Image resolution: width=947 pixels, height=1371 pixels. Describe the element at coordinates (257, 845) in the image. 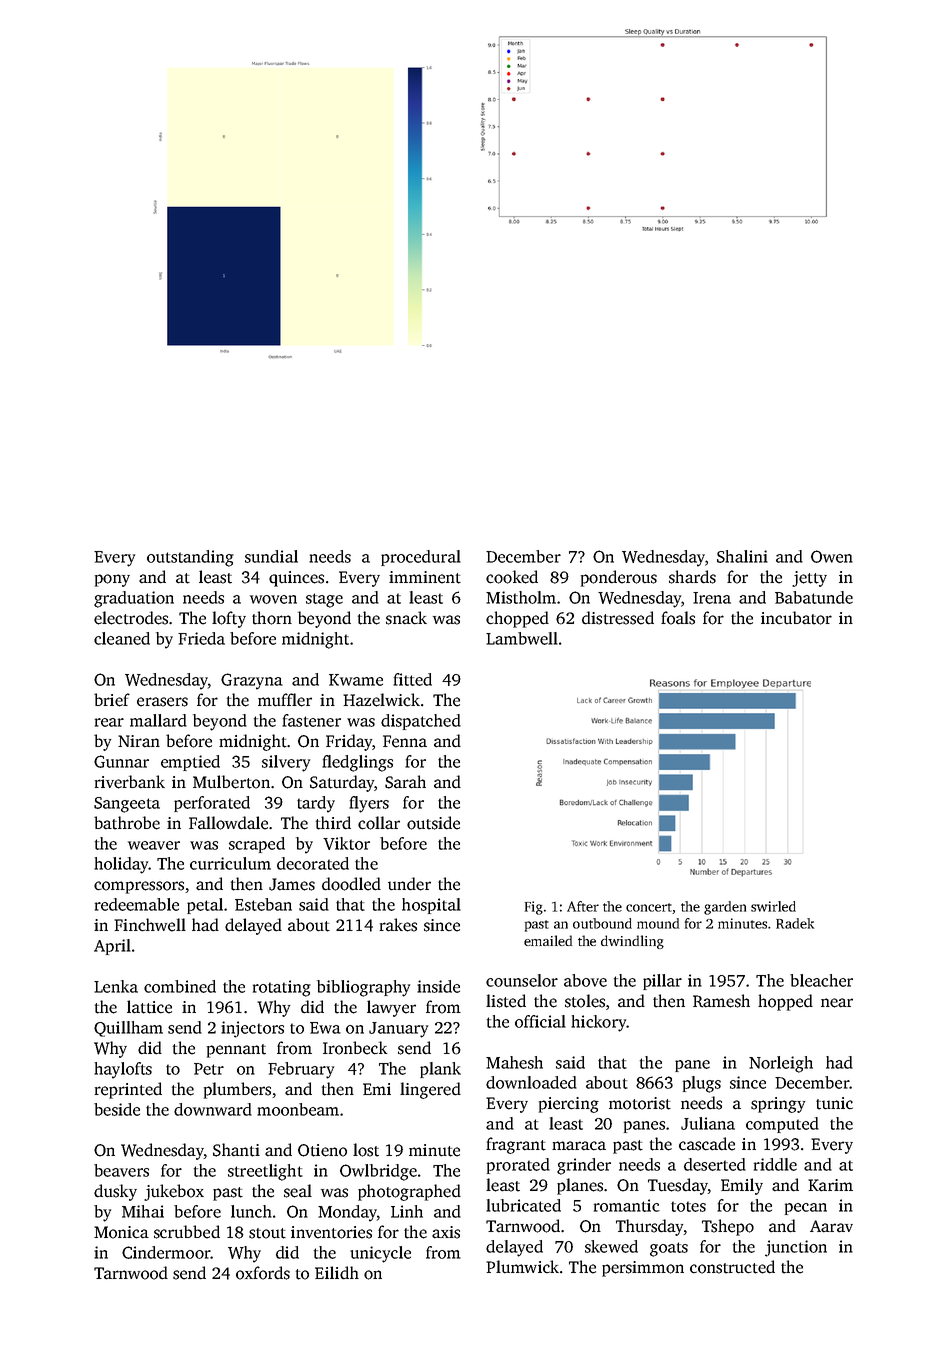

I see `scraped` at that location.
